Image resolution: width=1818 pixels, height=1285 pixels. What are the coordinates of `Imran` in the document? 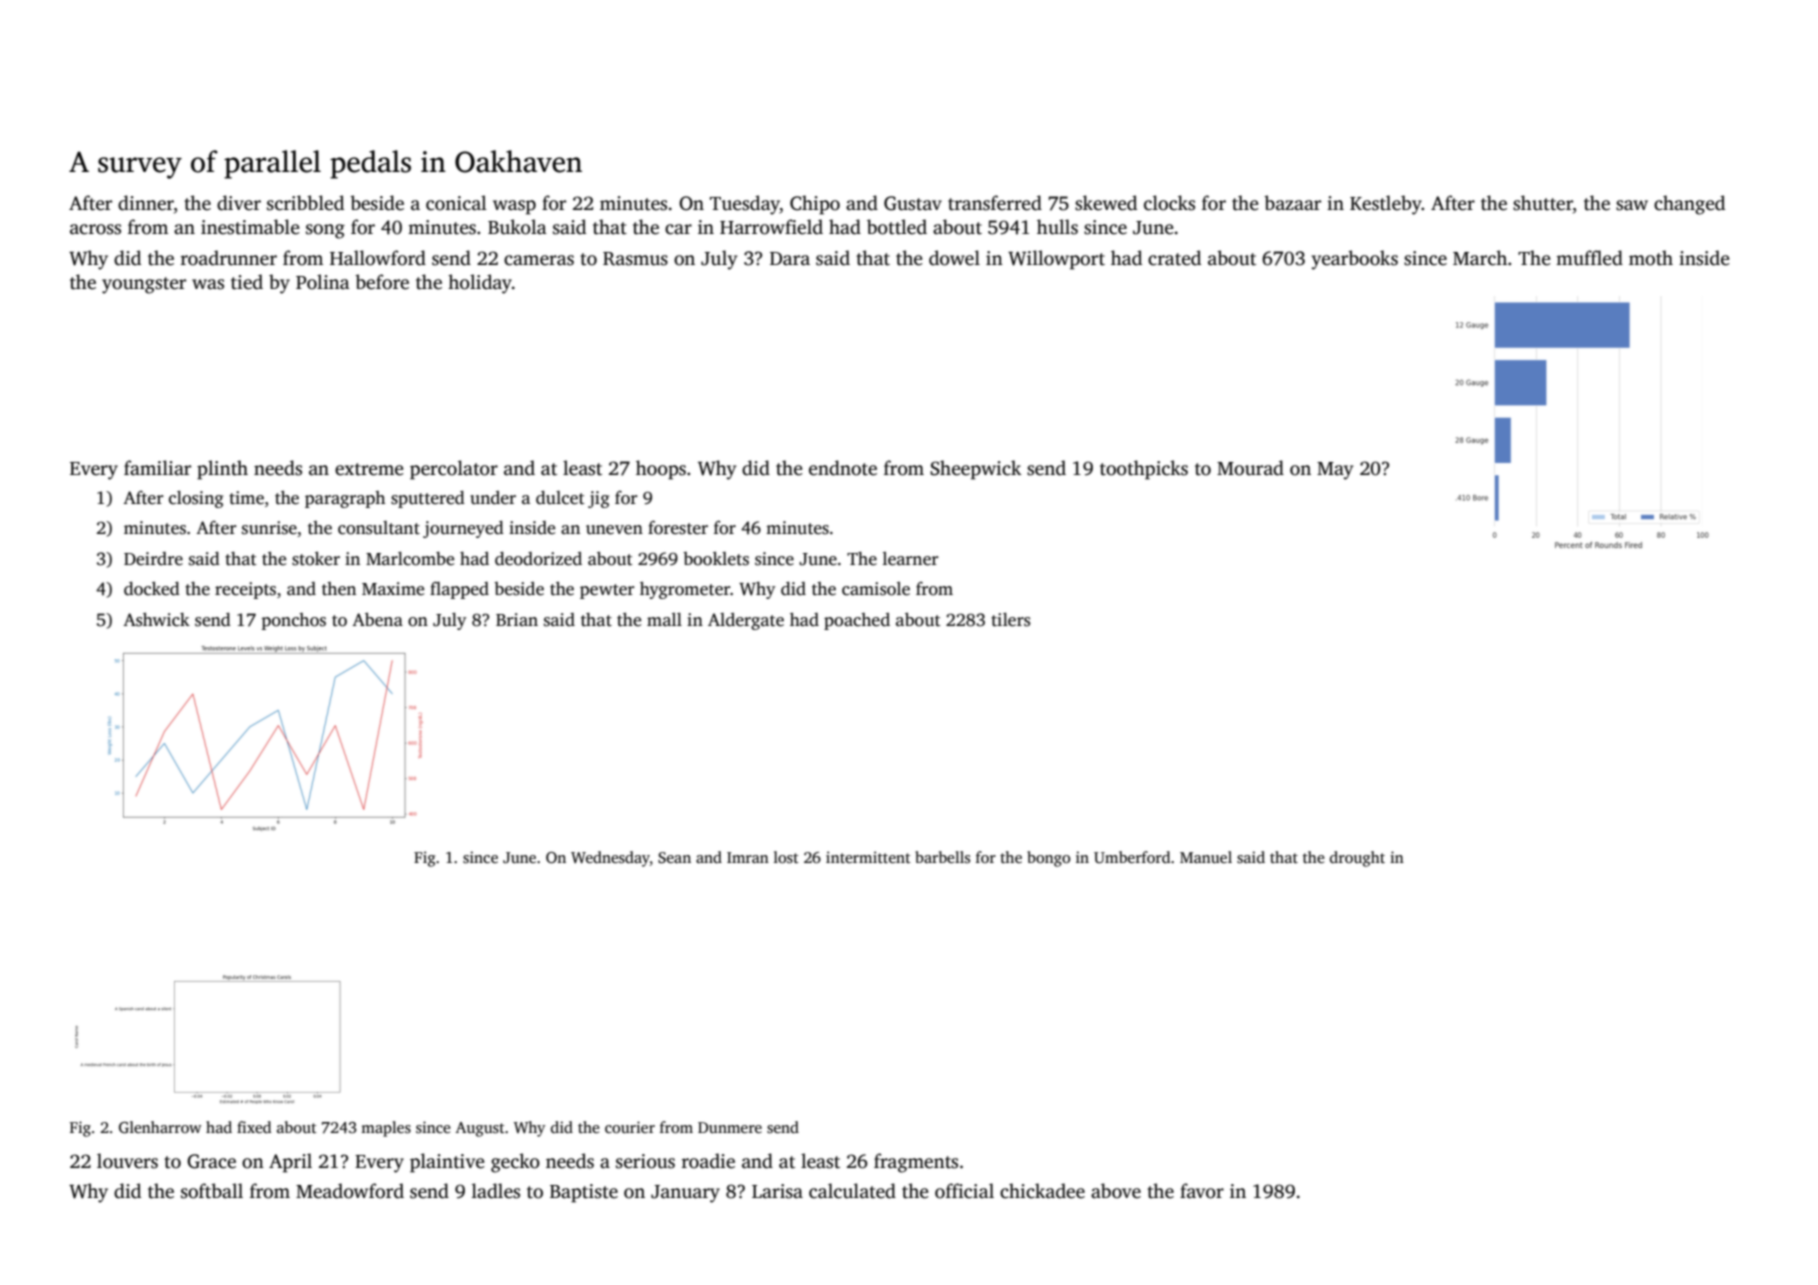 It's located at (748, 857).
